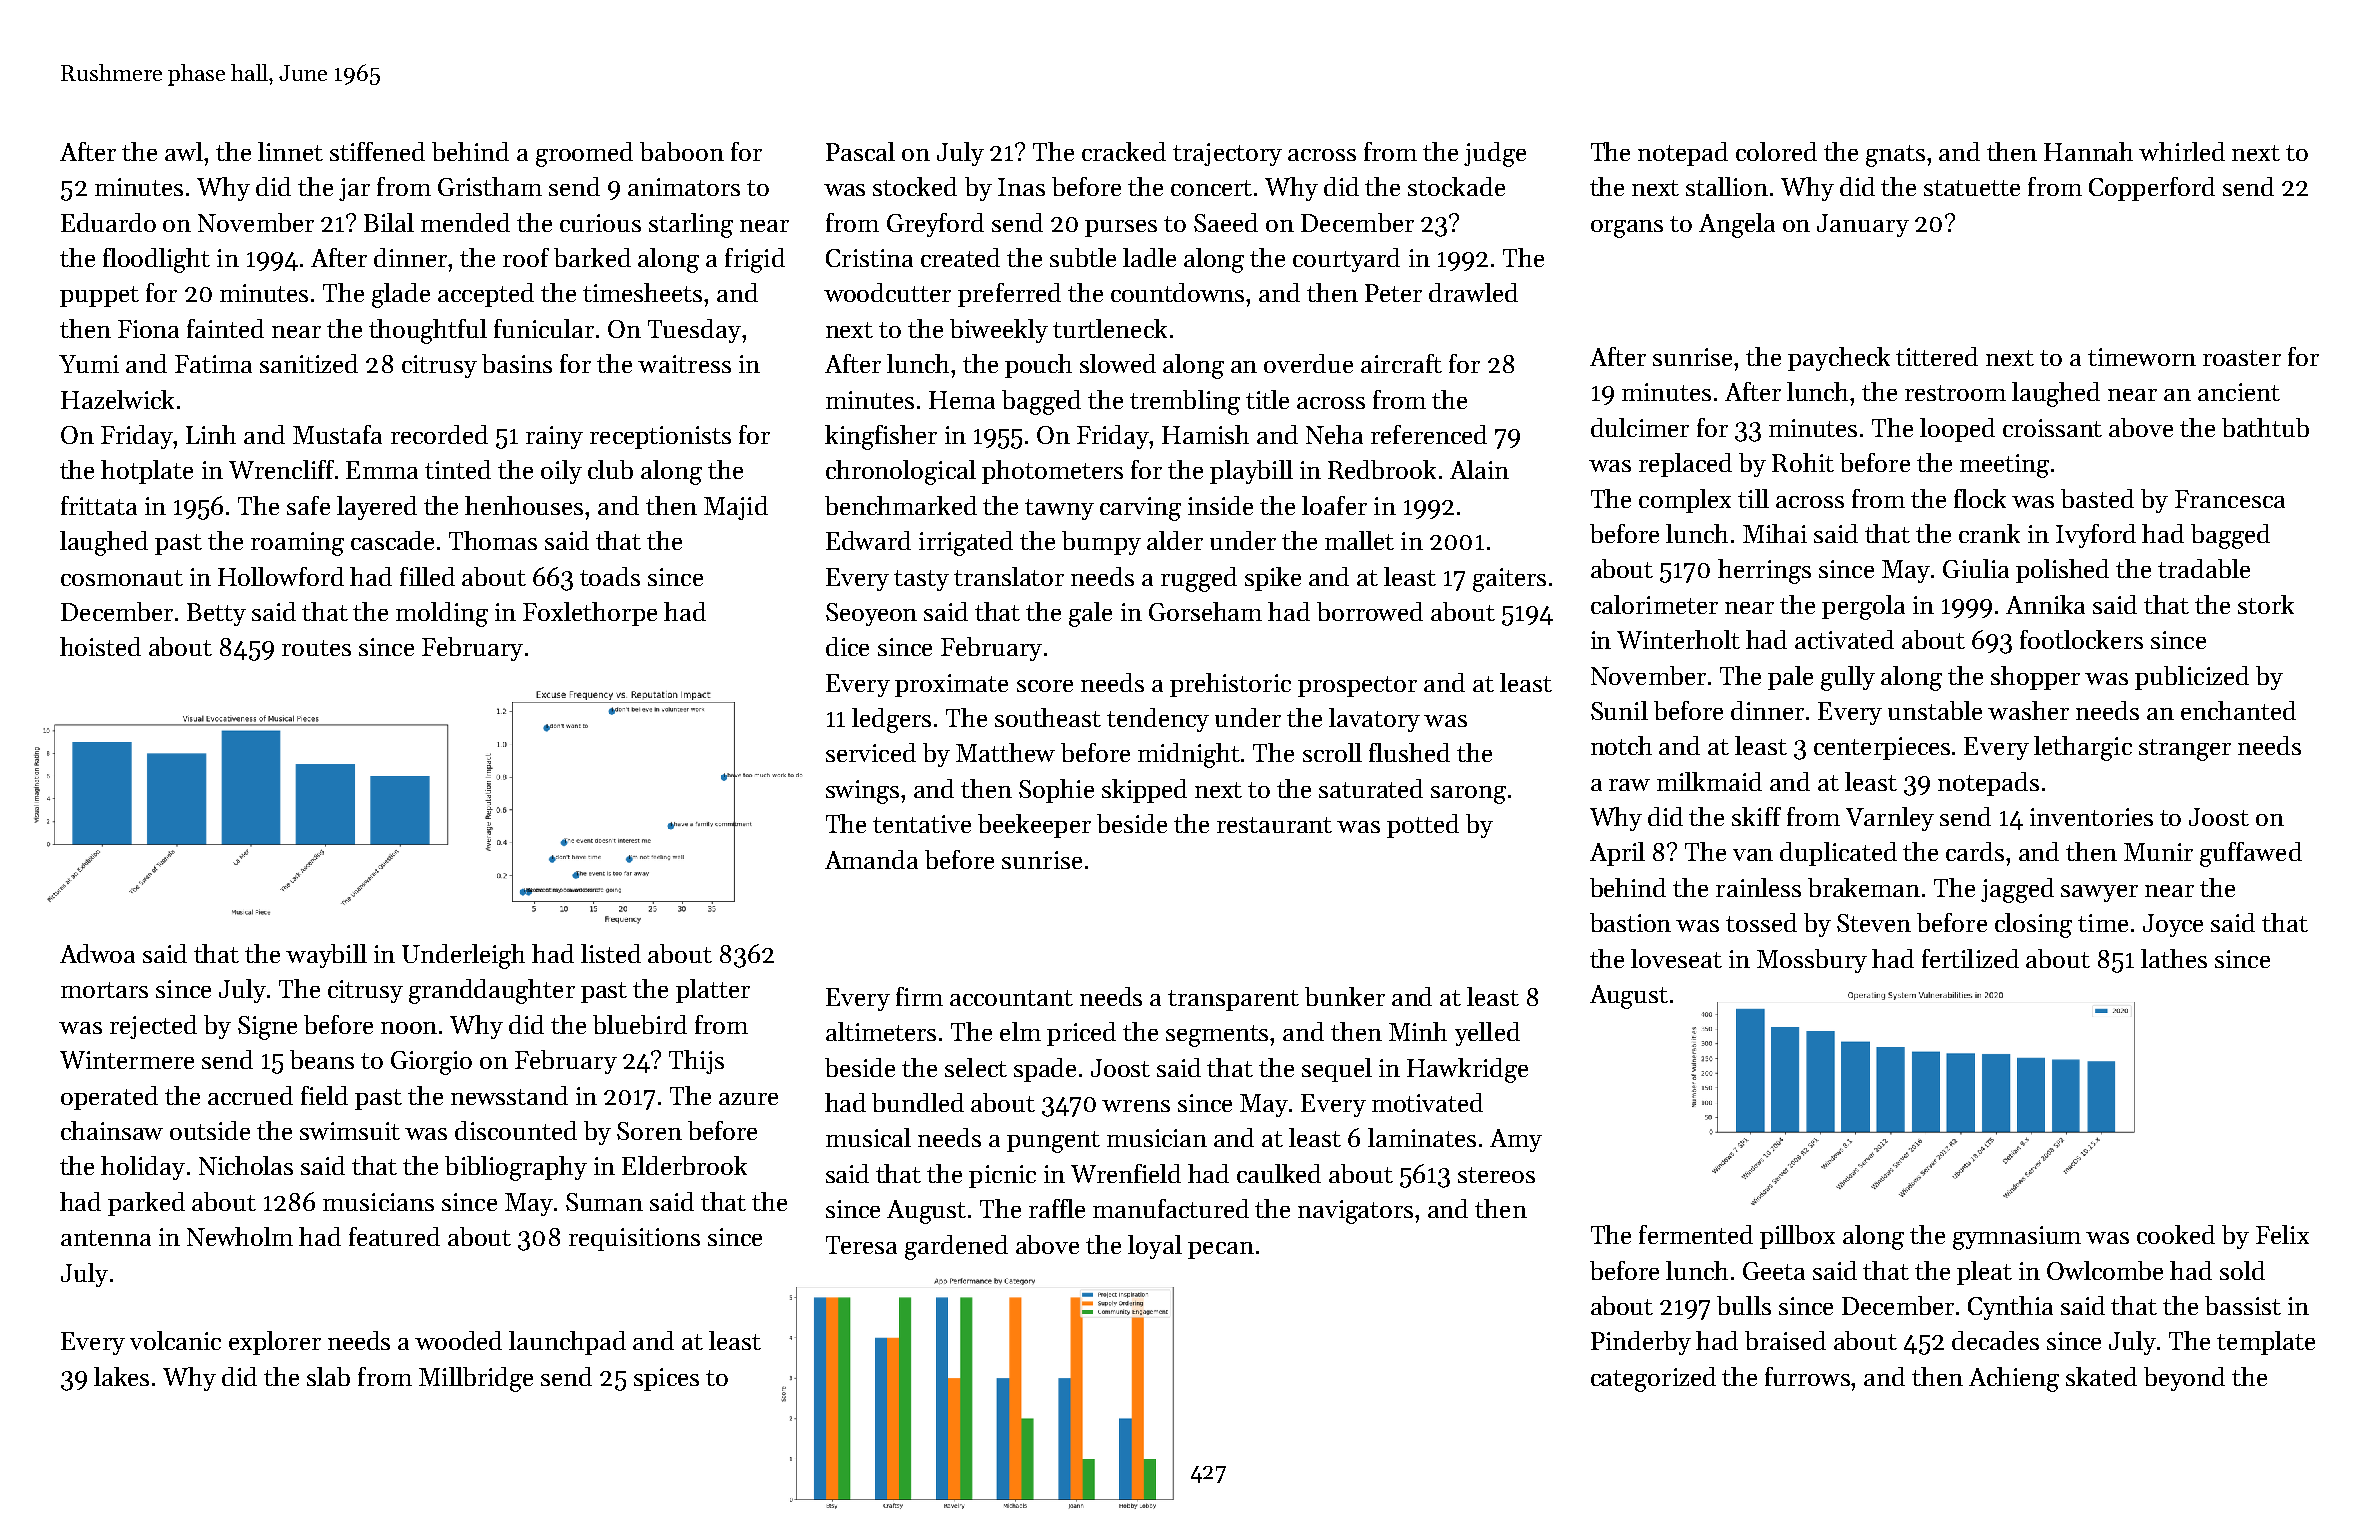 The width and height of the document is (2380, 1540). I want to click on Owlcombe, so click(2105, 1270).
